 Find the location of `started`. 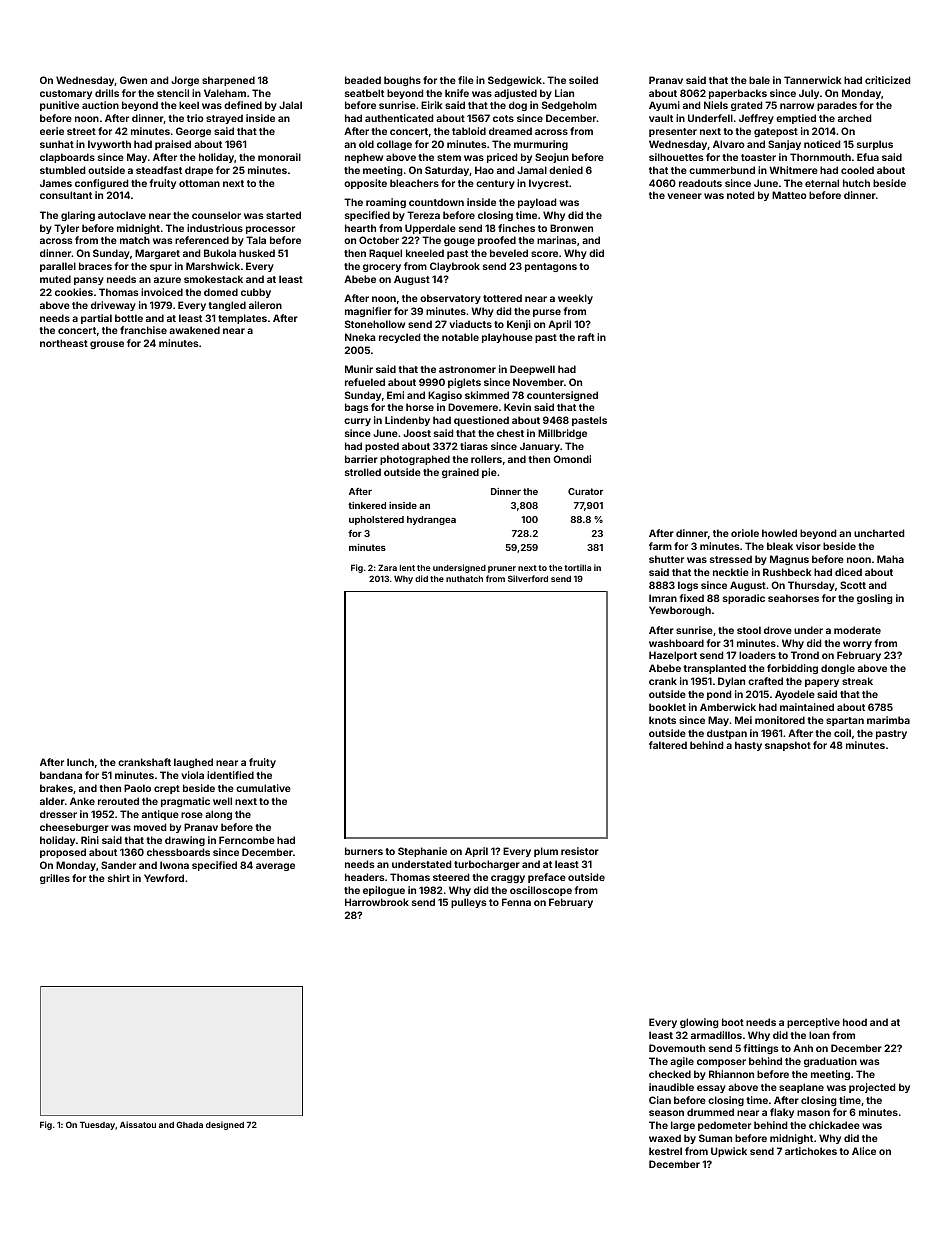

started is located at coordinates (283, 215).
